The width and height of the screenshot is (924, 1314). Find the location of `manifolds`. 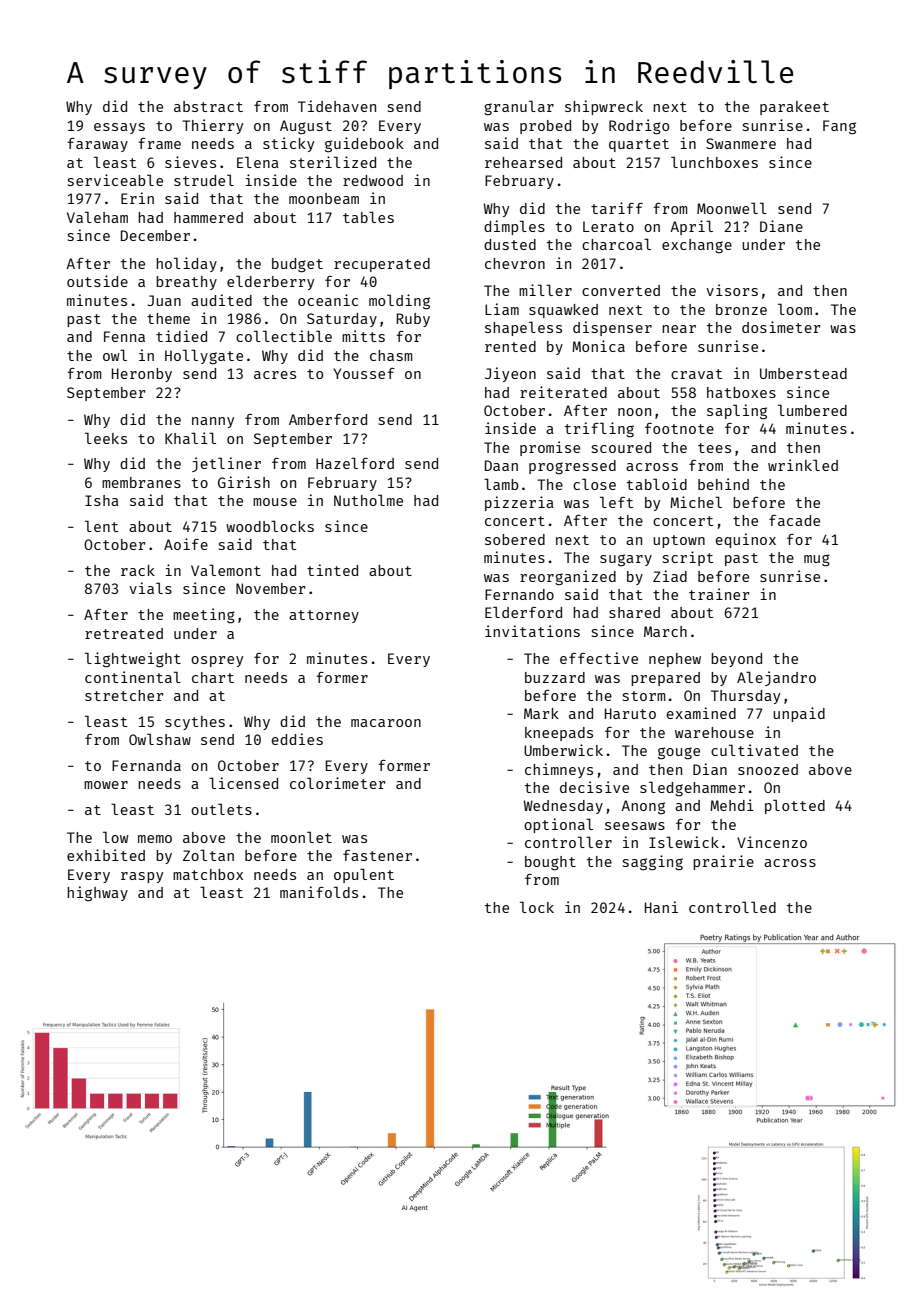

manifolds is located at coordinates (319, 892).
